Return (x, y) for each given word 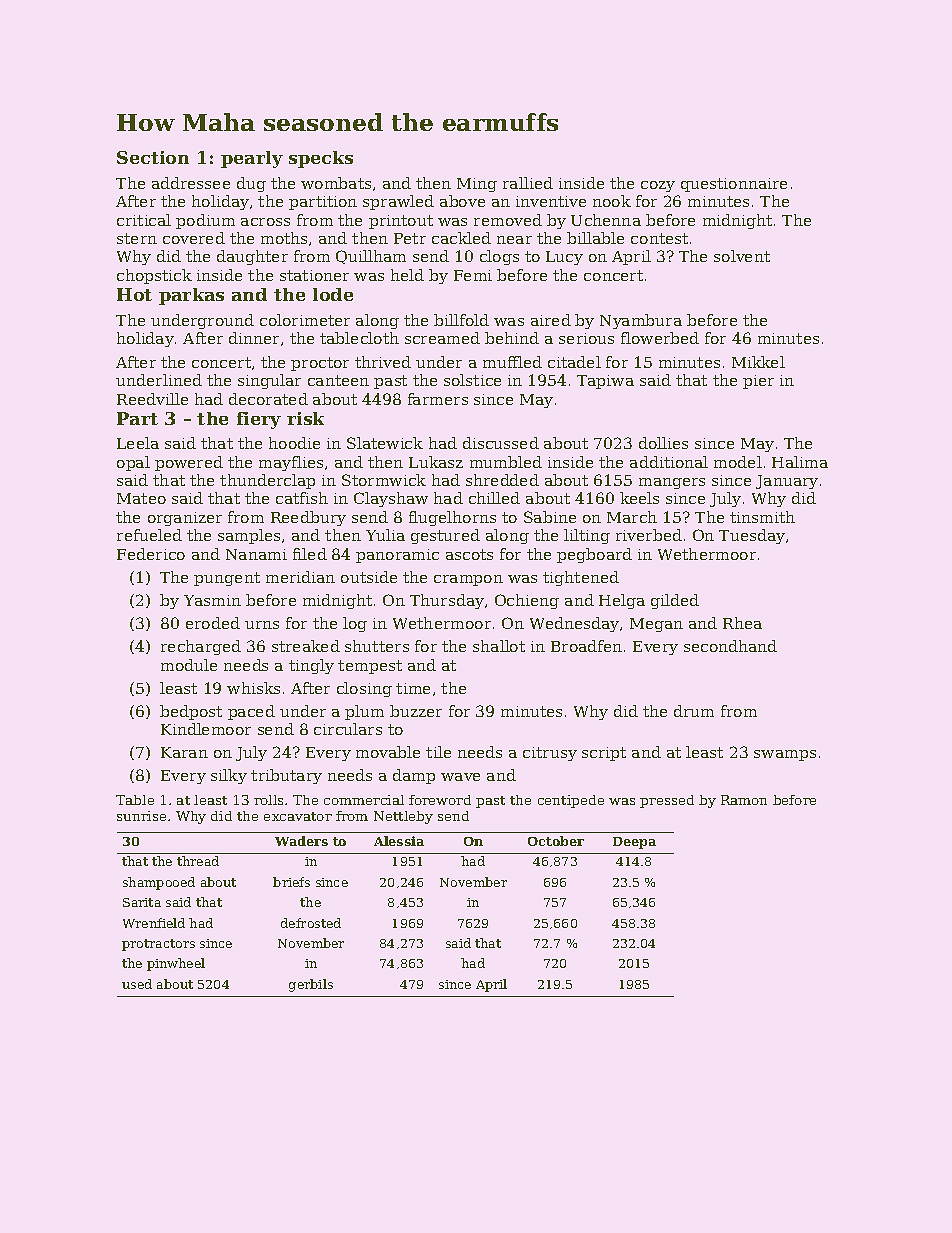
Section (153, 157)
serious (586, 338)
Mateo (141, 498)
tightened (581, 578)
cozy (658, 186)
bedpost (191, 712)
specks (321, 159)
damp (414, 776)
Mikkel (758, 362)
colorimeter (305, 320)
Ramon (744, 800)
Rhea (742, 623)
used (137, 984)
